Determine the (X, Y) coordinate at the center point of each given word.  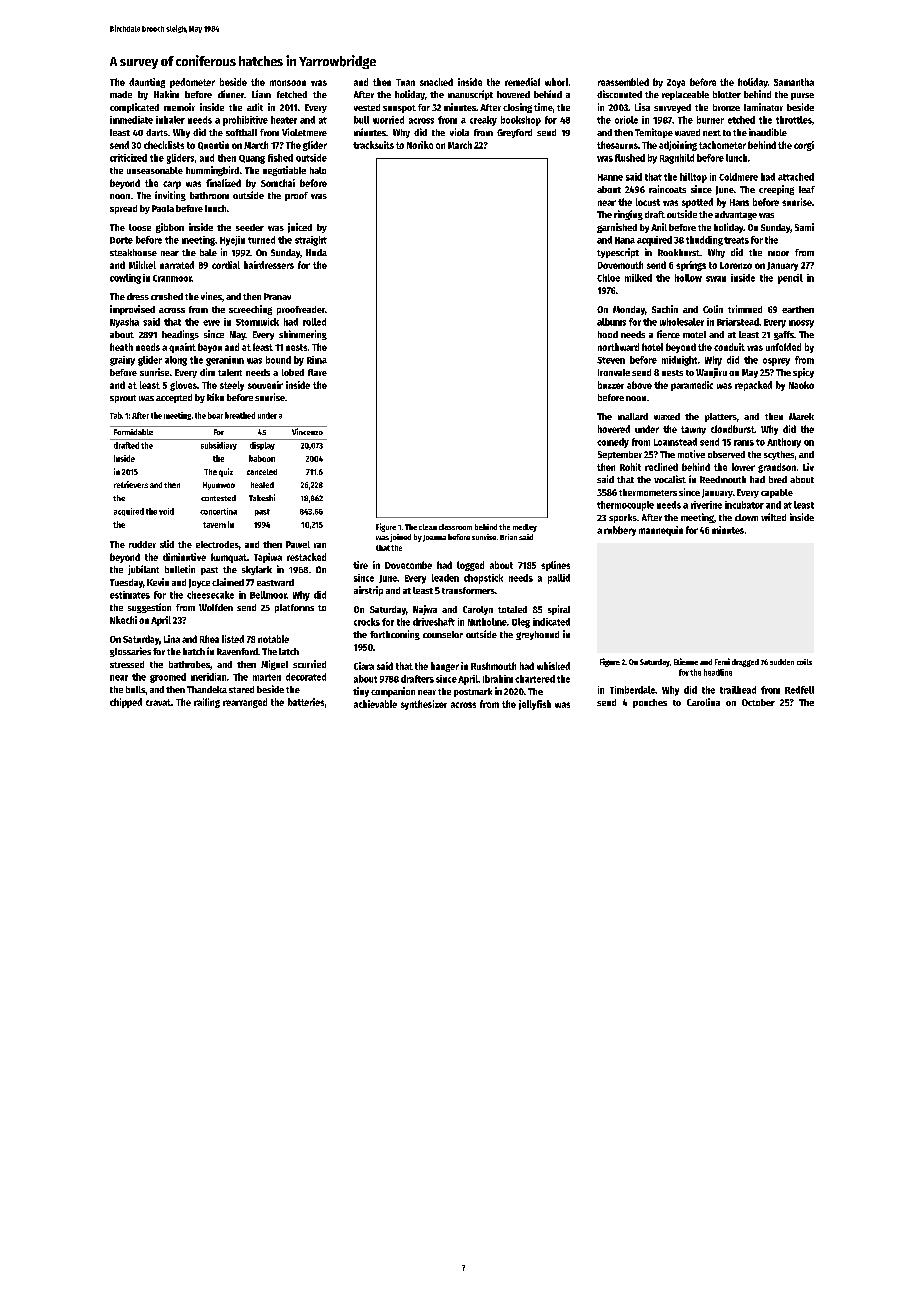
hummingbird (212, 171)
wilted (773, 517)
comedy (613, 443)
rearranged (245, 703)
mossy (801, 324)
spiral (559, 610)
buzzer (611, 385)
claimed (228, 582)
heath (121, 347)
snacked (436, 82)
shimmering (303, 335)
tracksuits (373, 145)
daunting (147, 83)
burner (710, 120)
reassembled (623, 82)
